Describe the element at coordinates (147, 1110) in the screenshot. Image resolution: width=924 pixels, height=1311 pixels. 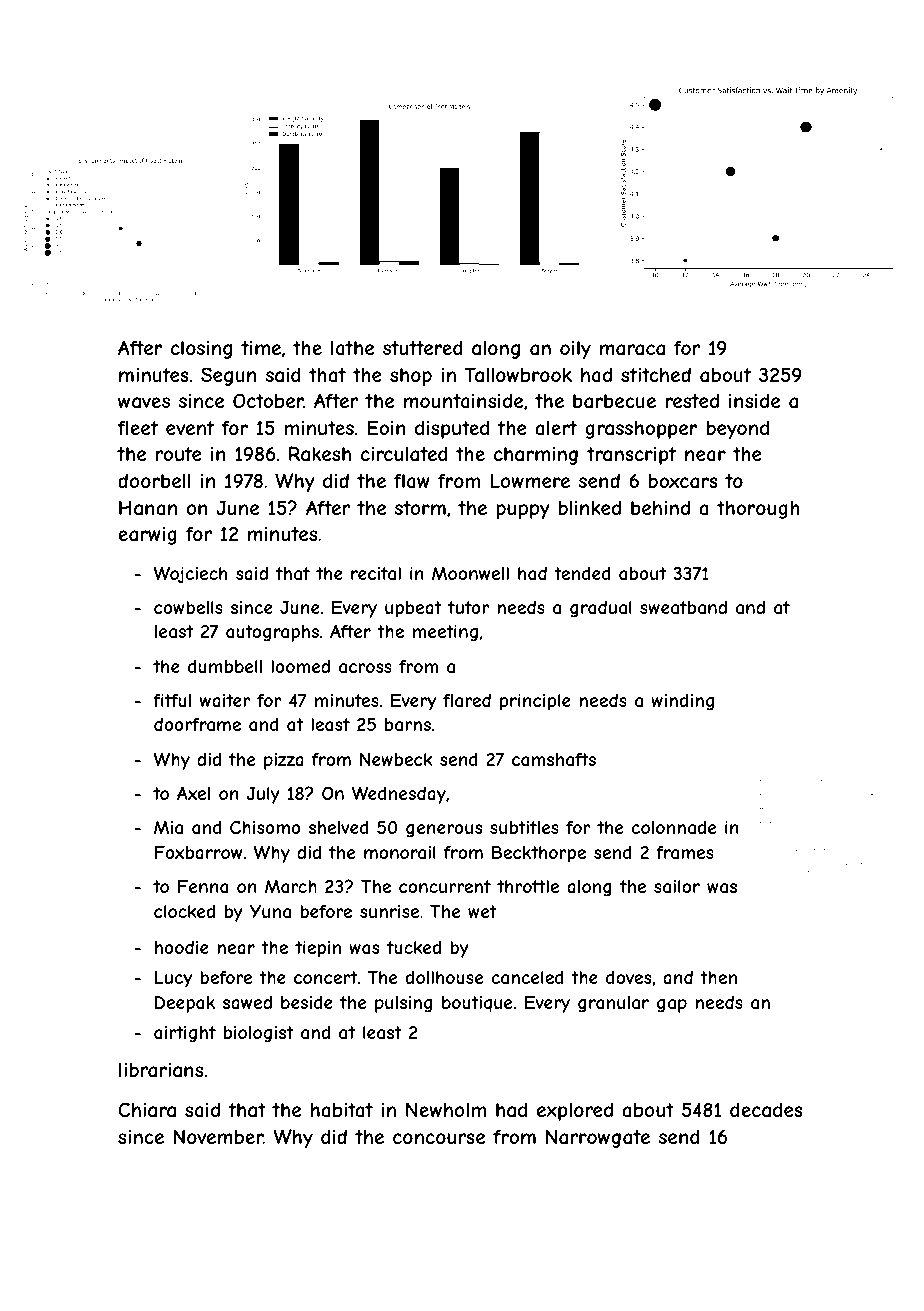
I see `Chiara` at that location.
